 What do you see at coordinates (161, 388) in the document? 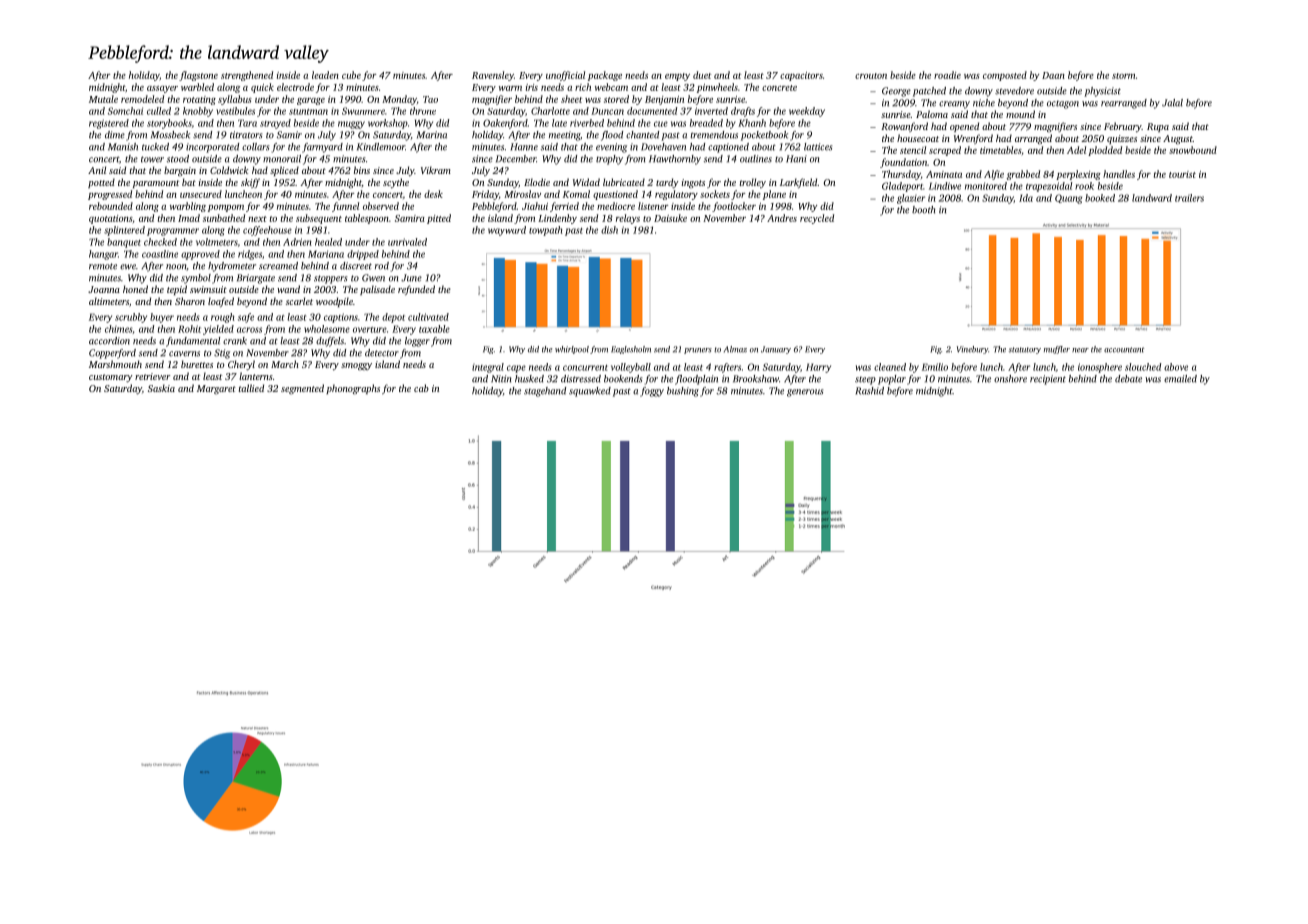
I see `Saskia` at bounding box center [161, 388].
